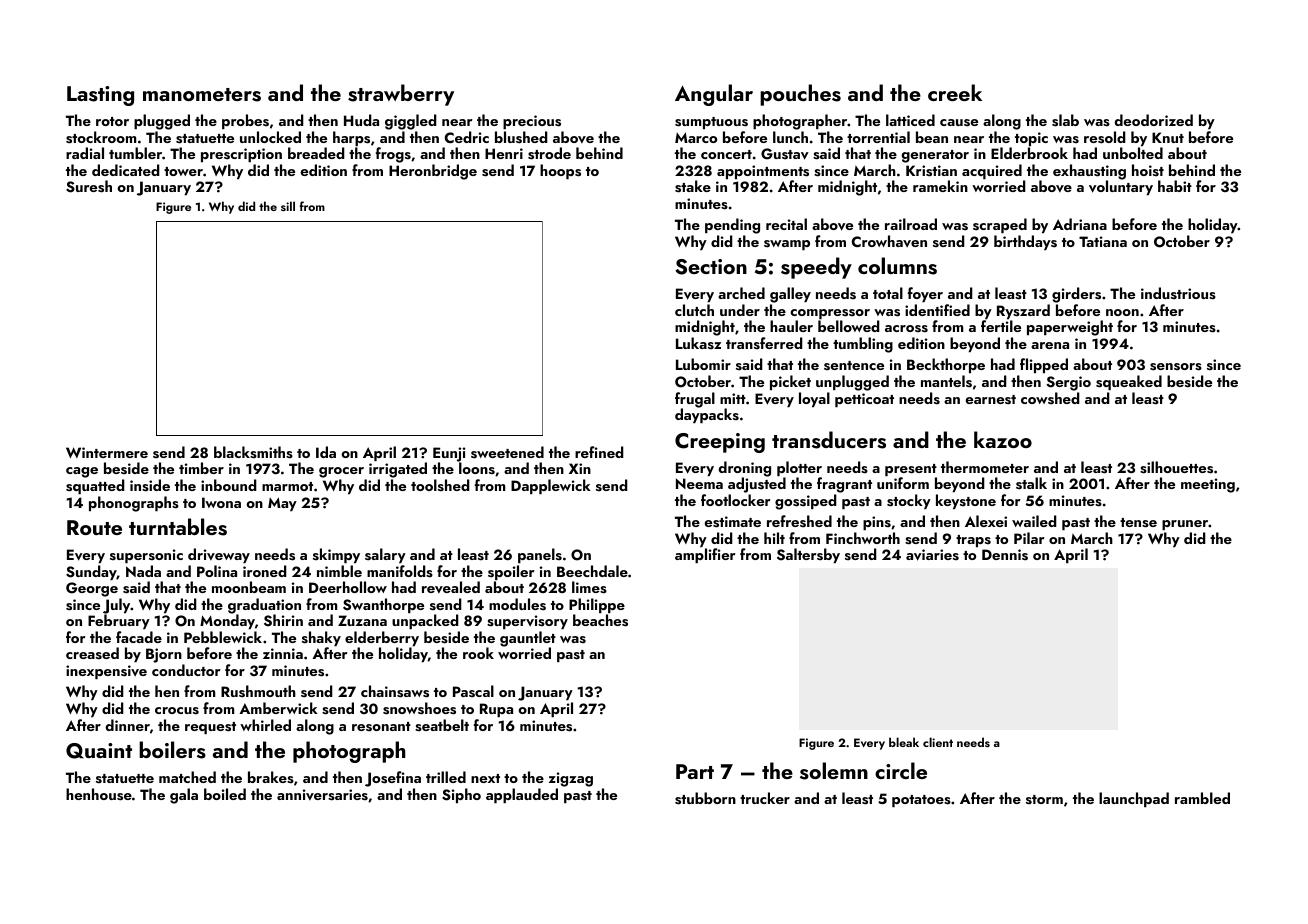  Describe the element at coordinates (938, 742) in the screenshot. I see `client` at that location.
